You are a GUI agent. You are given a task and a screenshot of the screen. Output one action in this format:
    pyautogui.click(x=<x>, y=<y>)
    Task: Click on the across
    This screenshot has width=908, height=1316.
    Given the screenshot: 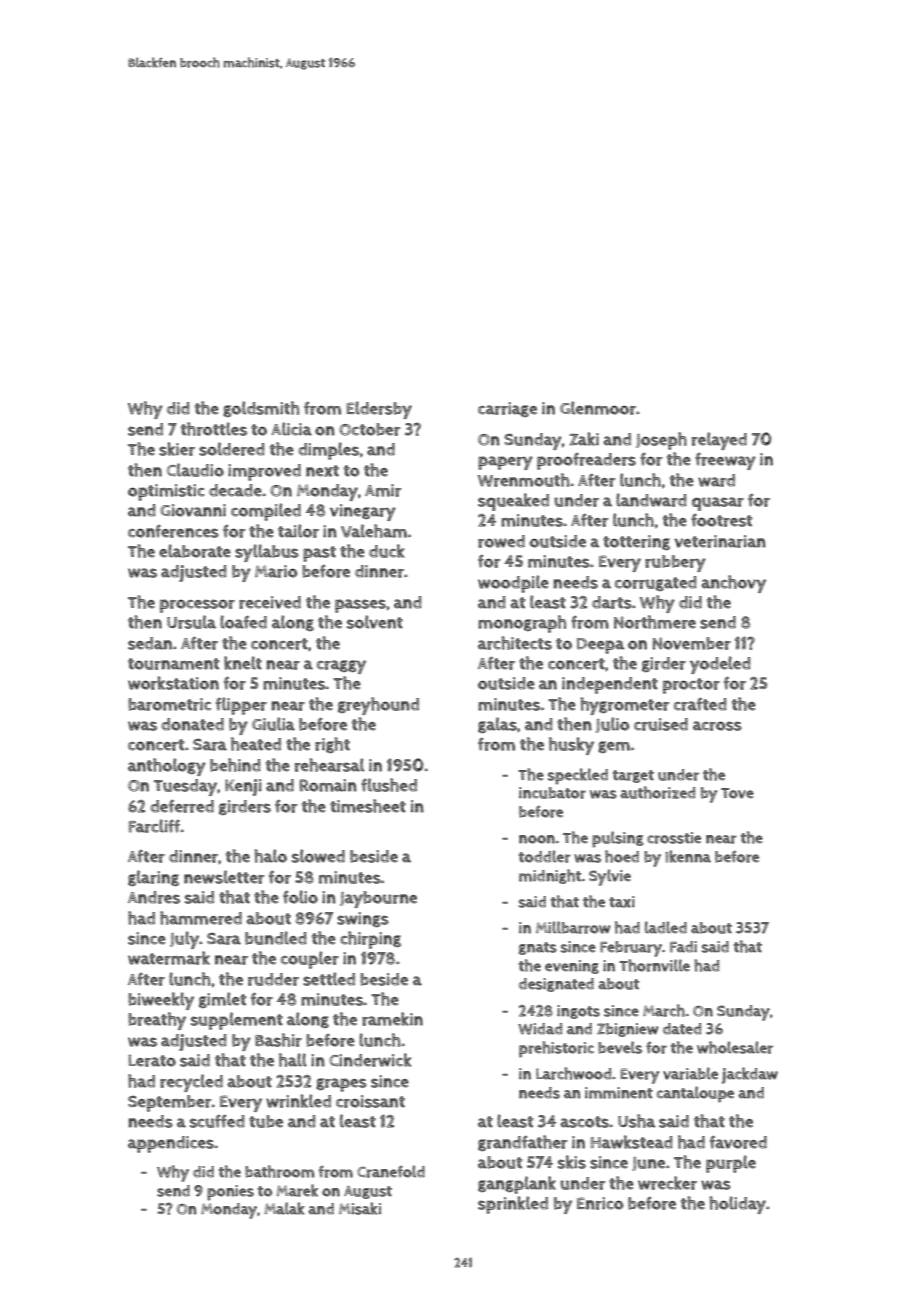 What is the action you would take?
    pyautogui.click(x=717, y=726)
